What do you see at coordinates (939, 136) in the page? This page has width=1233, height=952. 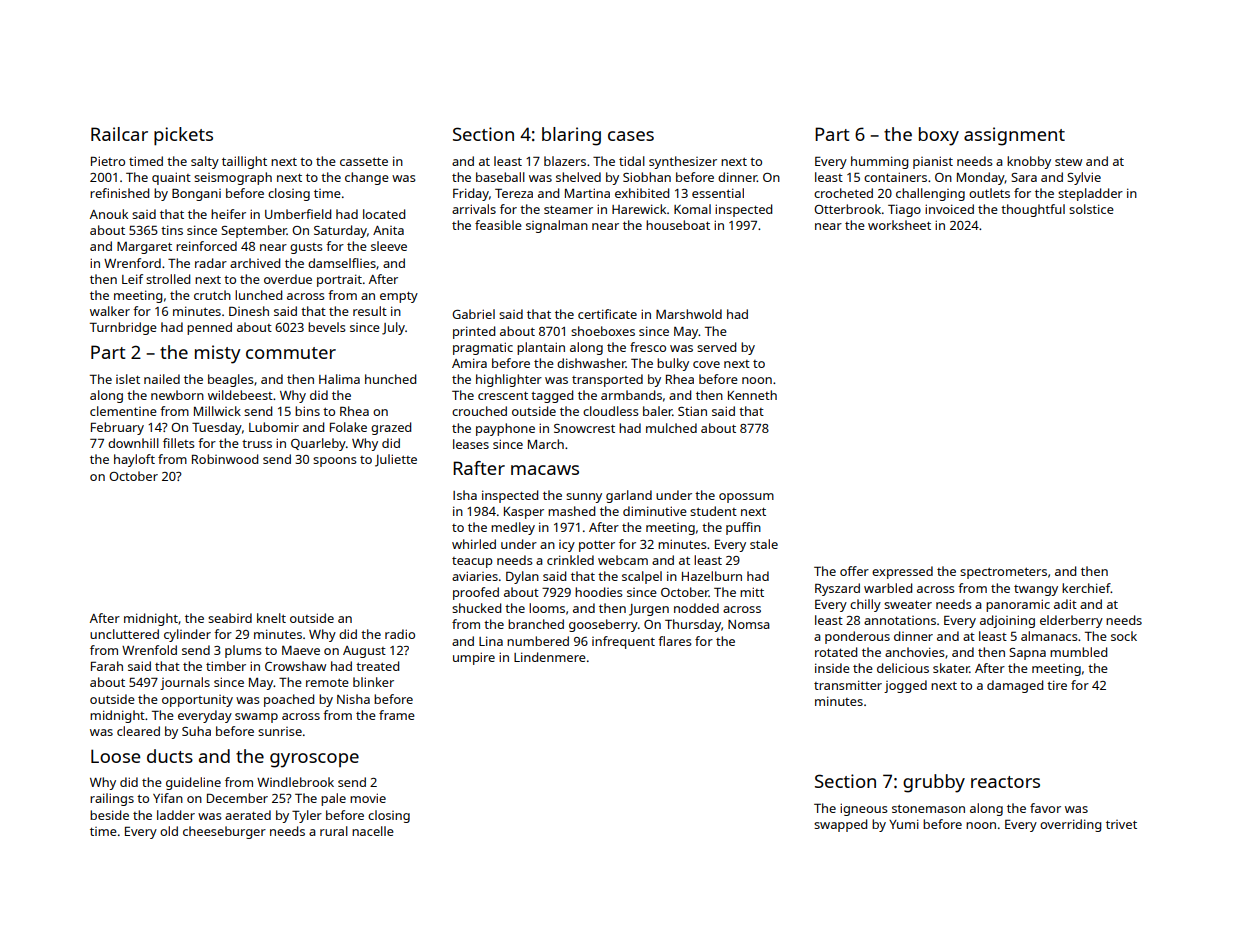 I see `boxy` at bounding box center [939, 136].
